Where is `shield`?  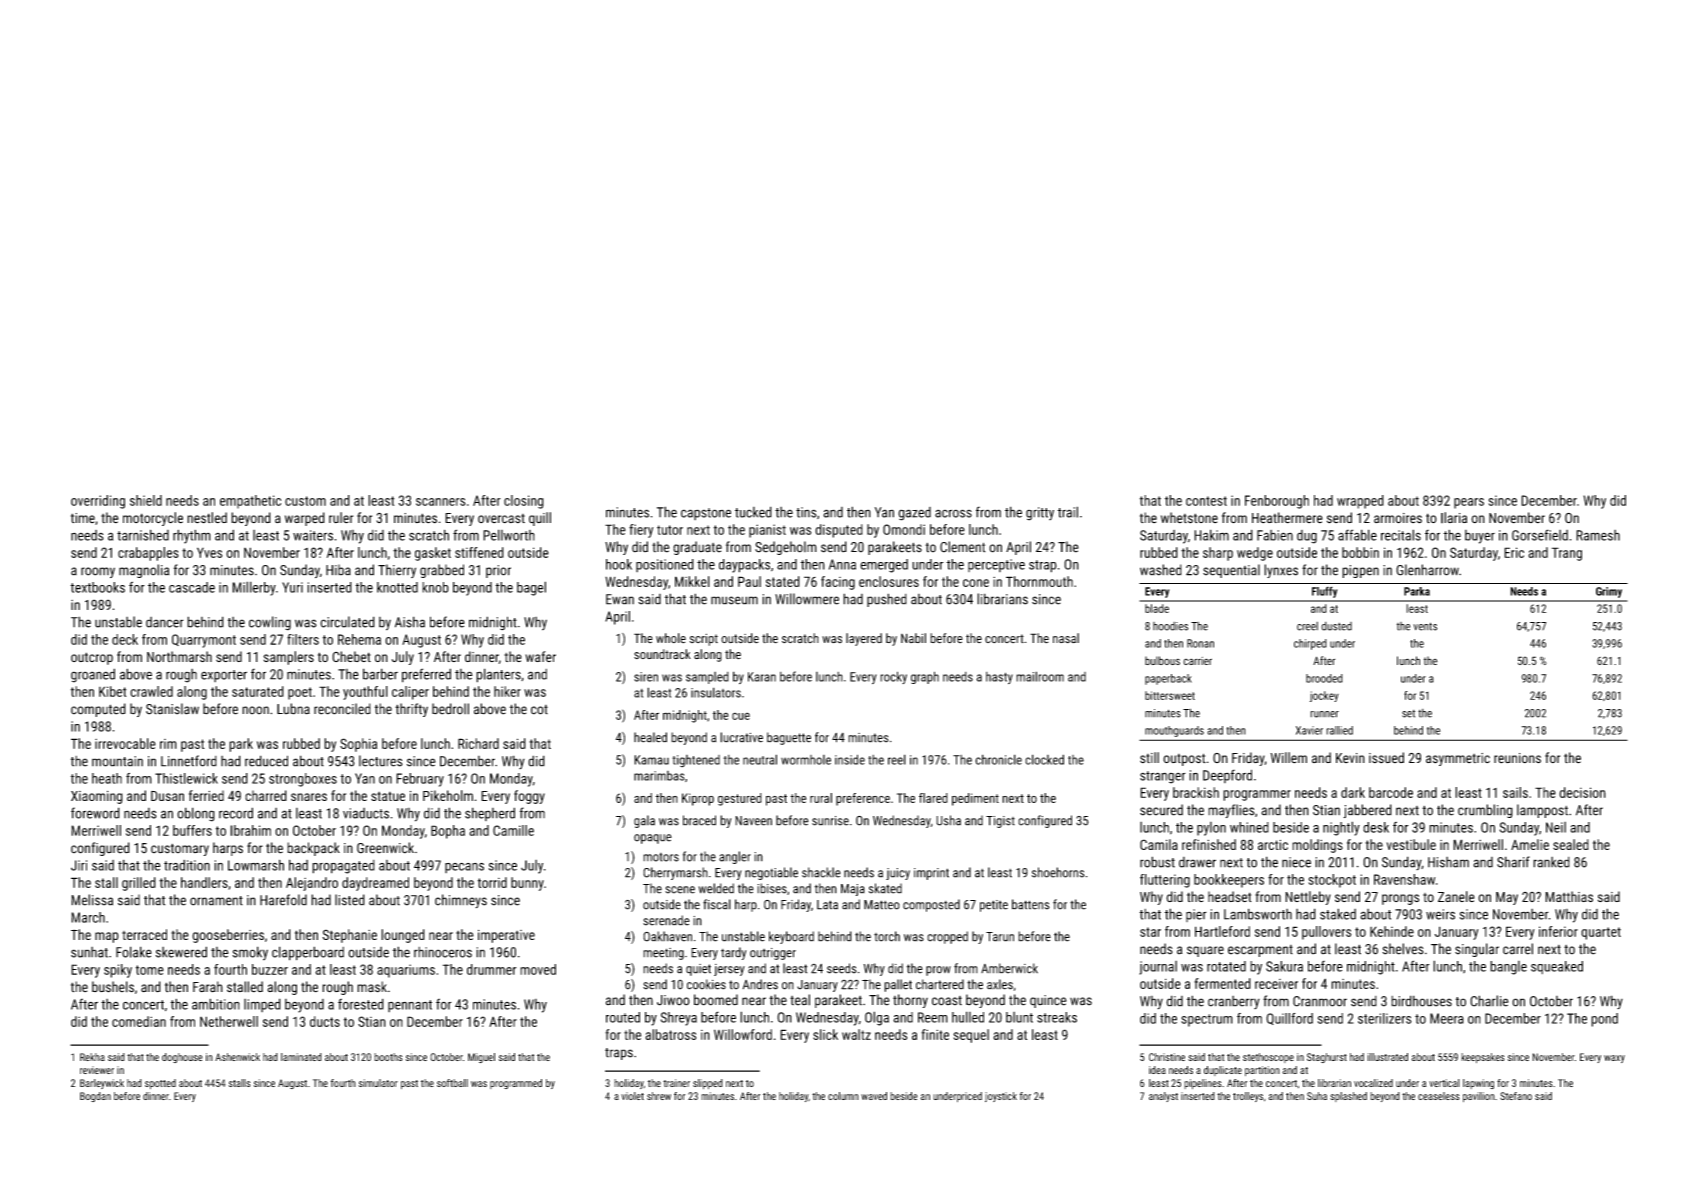 shield is located at coordinates (146, 500).
